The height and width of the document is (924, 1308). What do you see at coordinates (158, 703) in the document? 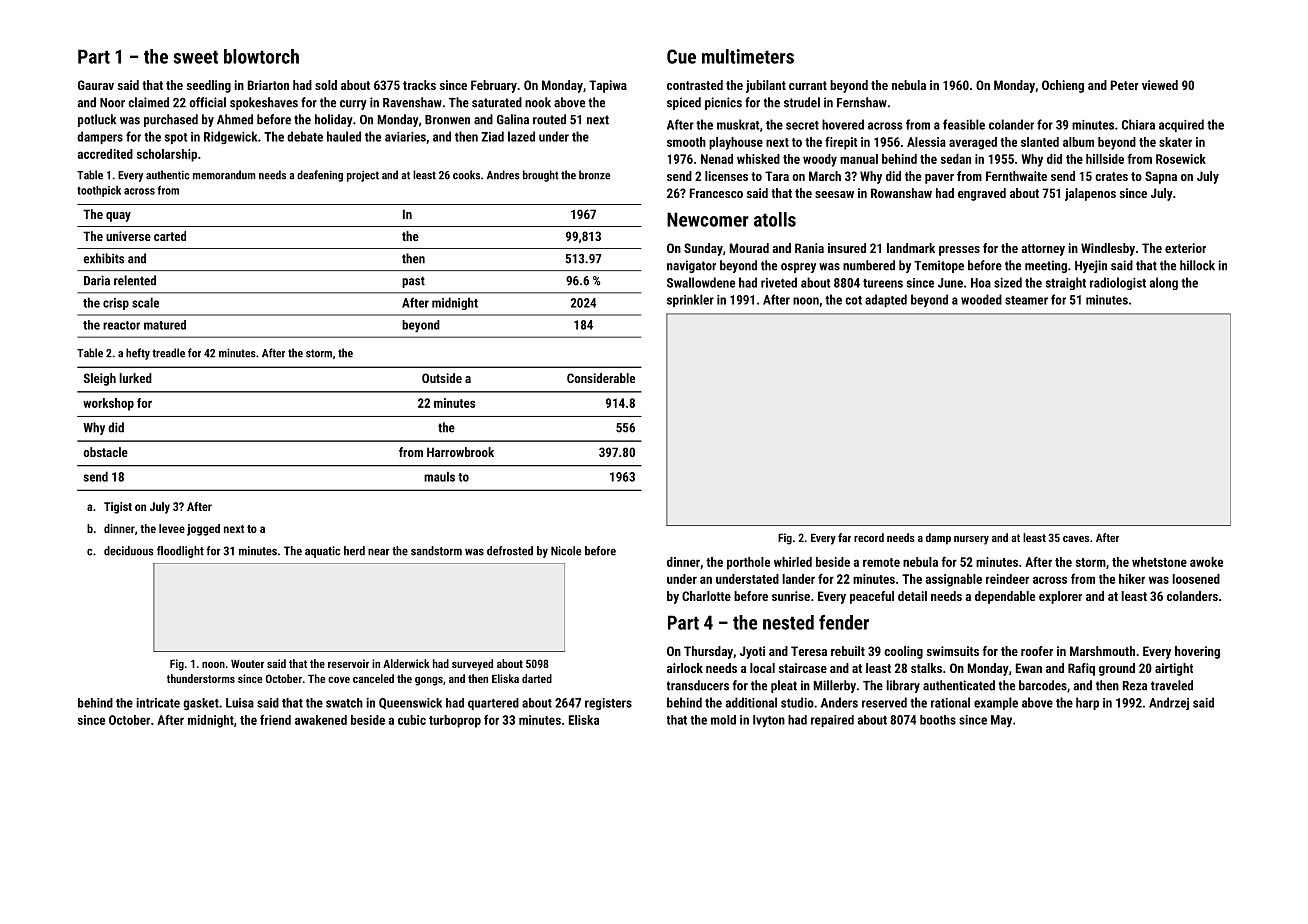
I see `intricate` at bounding box center [158, 703].
